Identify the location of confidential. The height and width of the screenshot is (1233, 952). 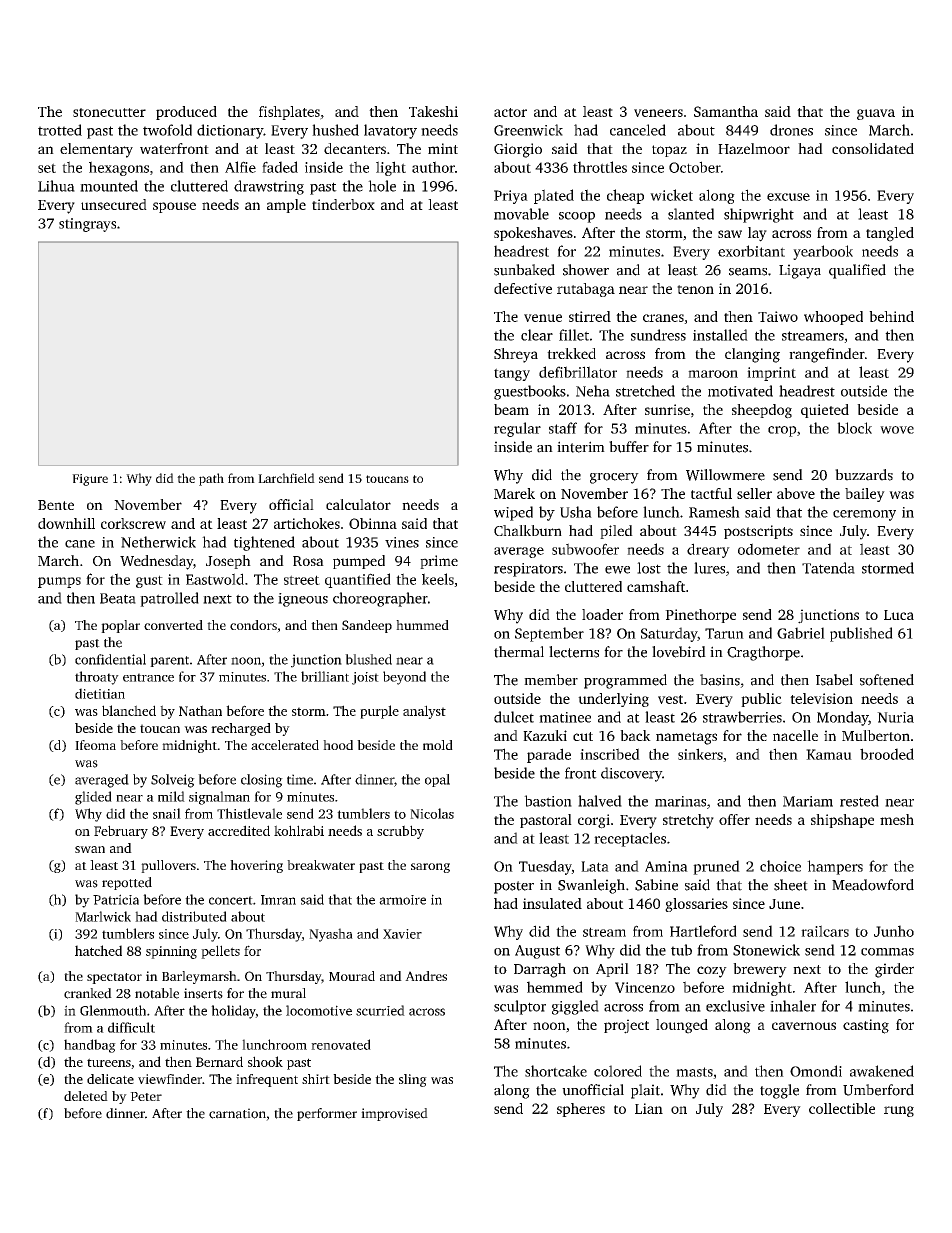
(110, 659).
